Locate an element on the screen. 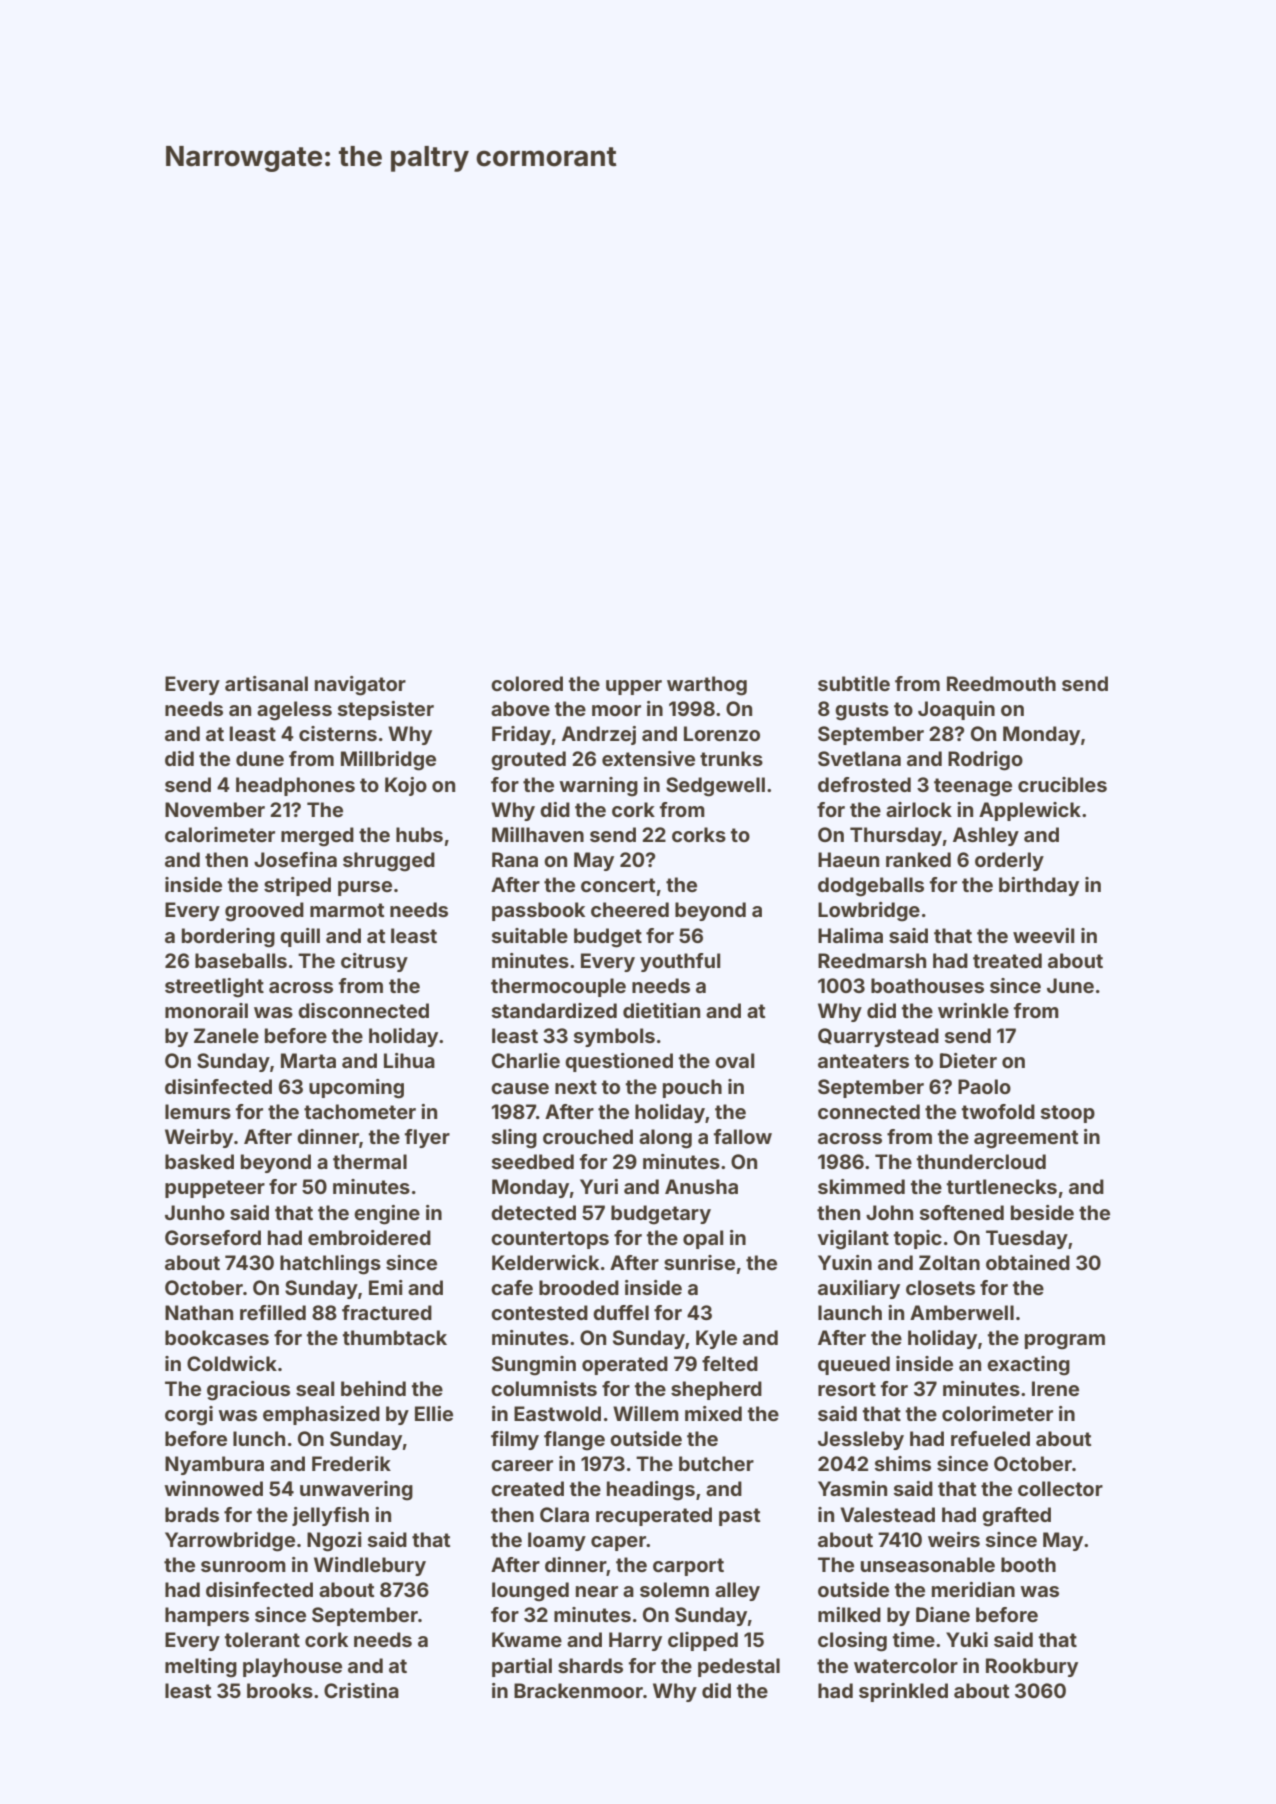 Image resolution: width=1276 pixels, height=1804 pixels. melting is located at coordinates (201, 1668).
